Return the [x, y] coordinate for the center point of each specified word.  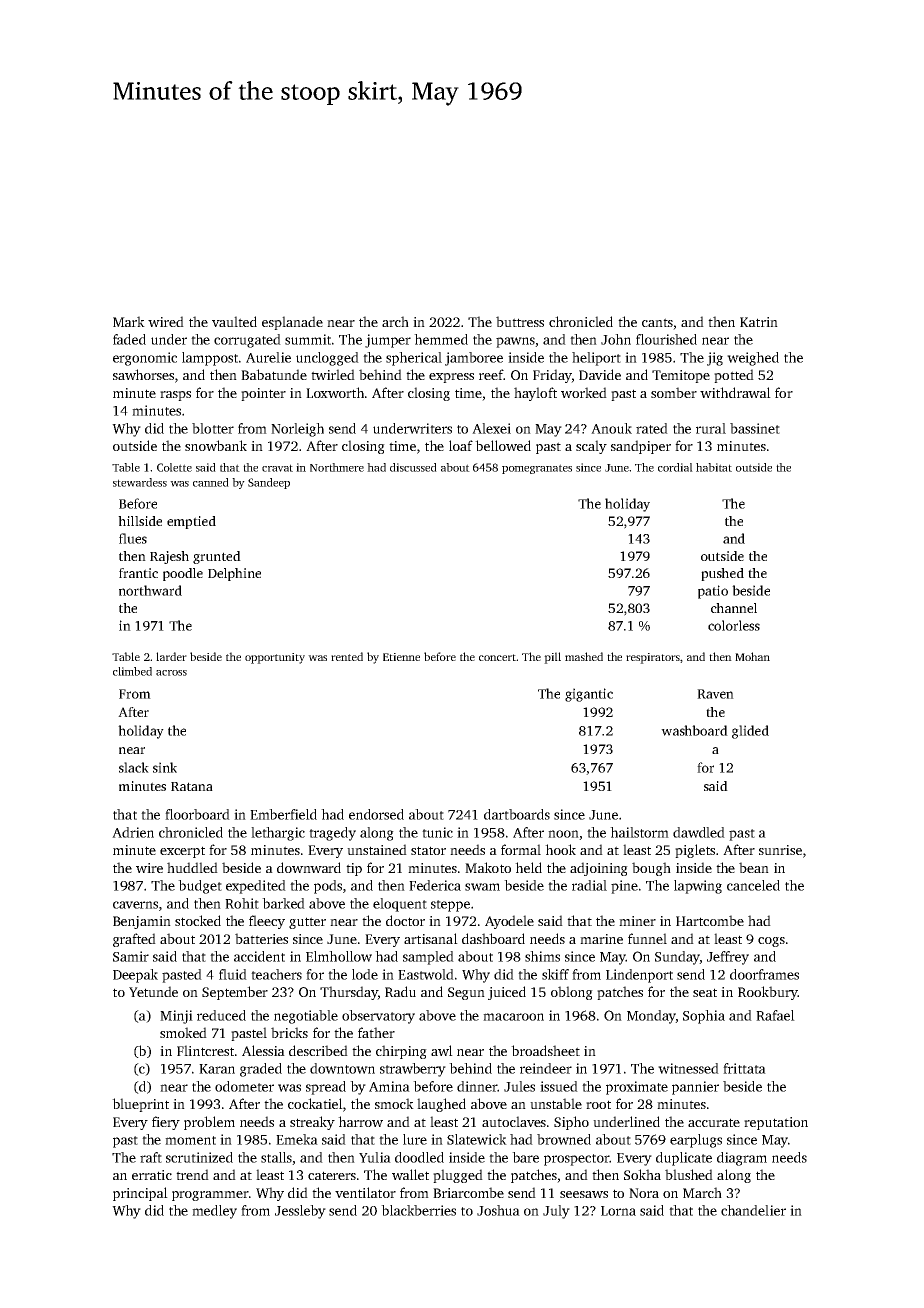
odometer [244, 1086]
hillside [140, 521]
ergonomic [145, 359]
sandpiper [641, 447]
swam [482, 887]
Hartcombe [710, 920]
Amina [389, 1086]
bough [651, 869]
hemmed [441, 339]
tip [354, 869]
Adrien [133, 832]
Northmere [337, 467]
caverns [135, 905]
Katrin [759, 322]
